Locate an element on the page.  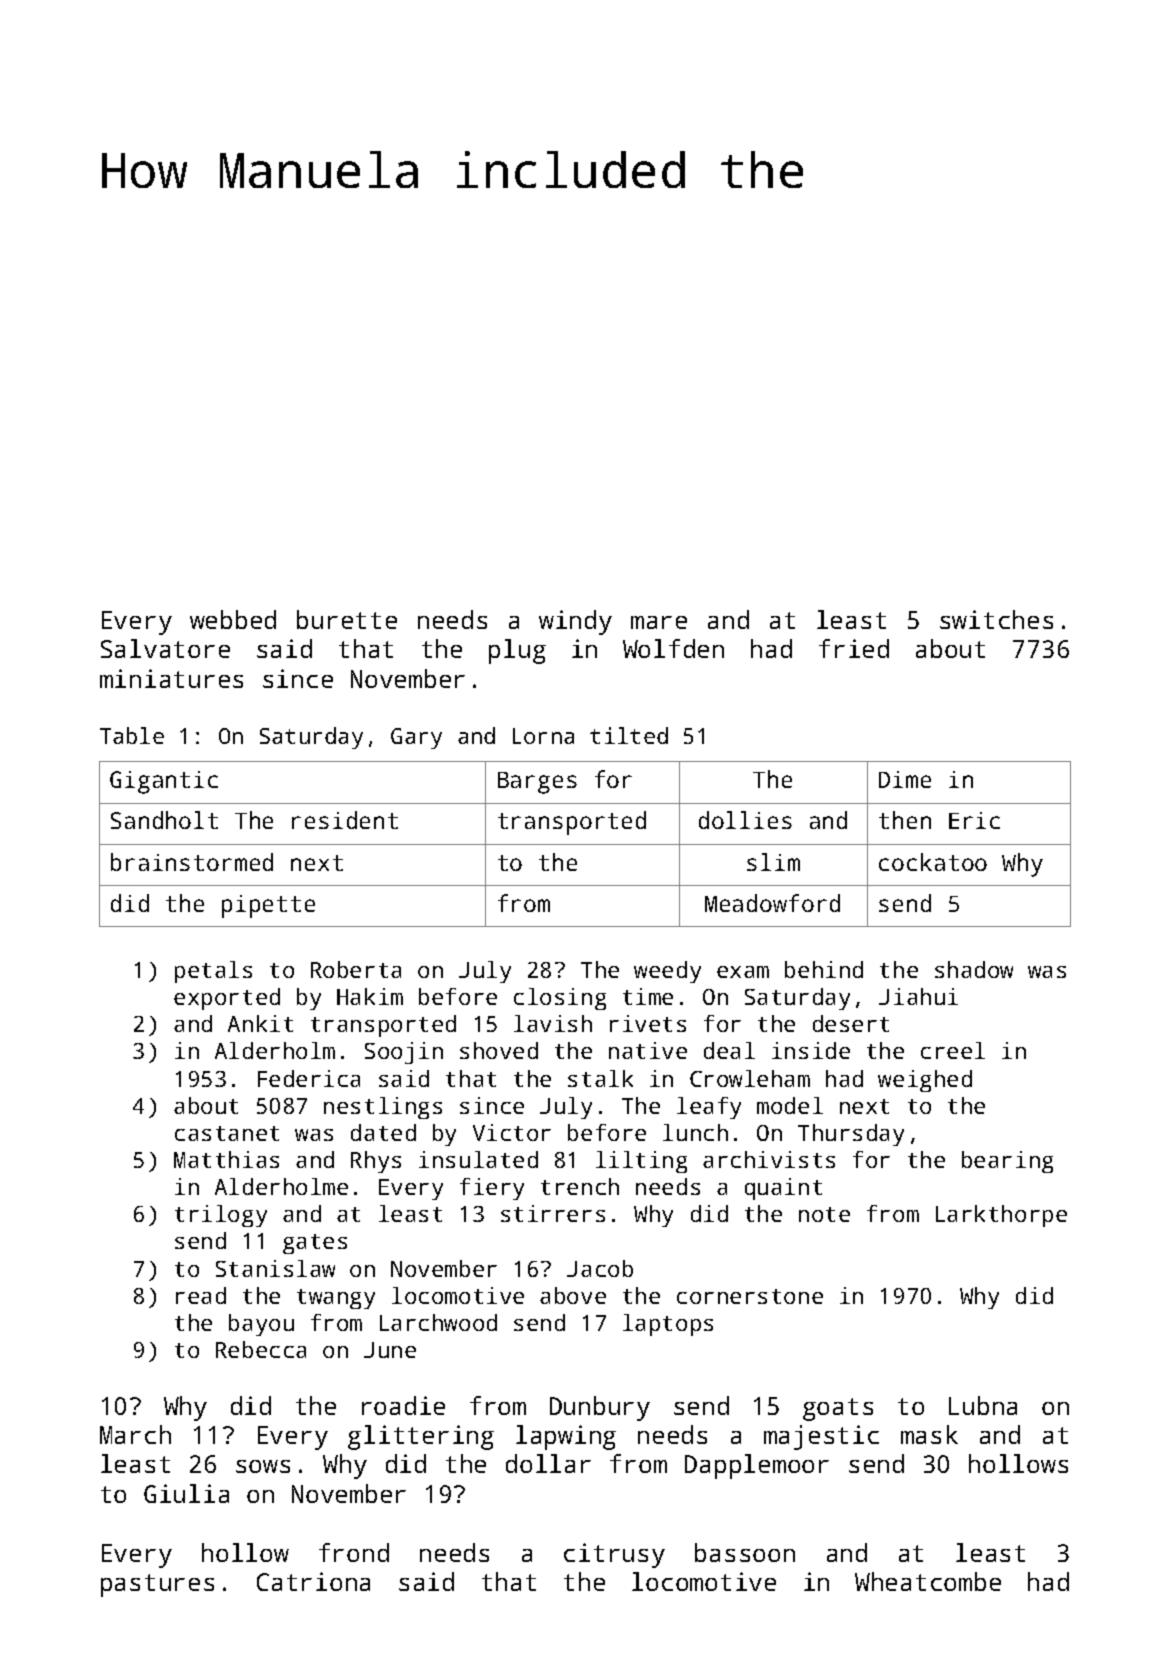
citrusy is located at coordinates (614, 1555).
